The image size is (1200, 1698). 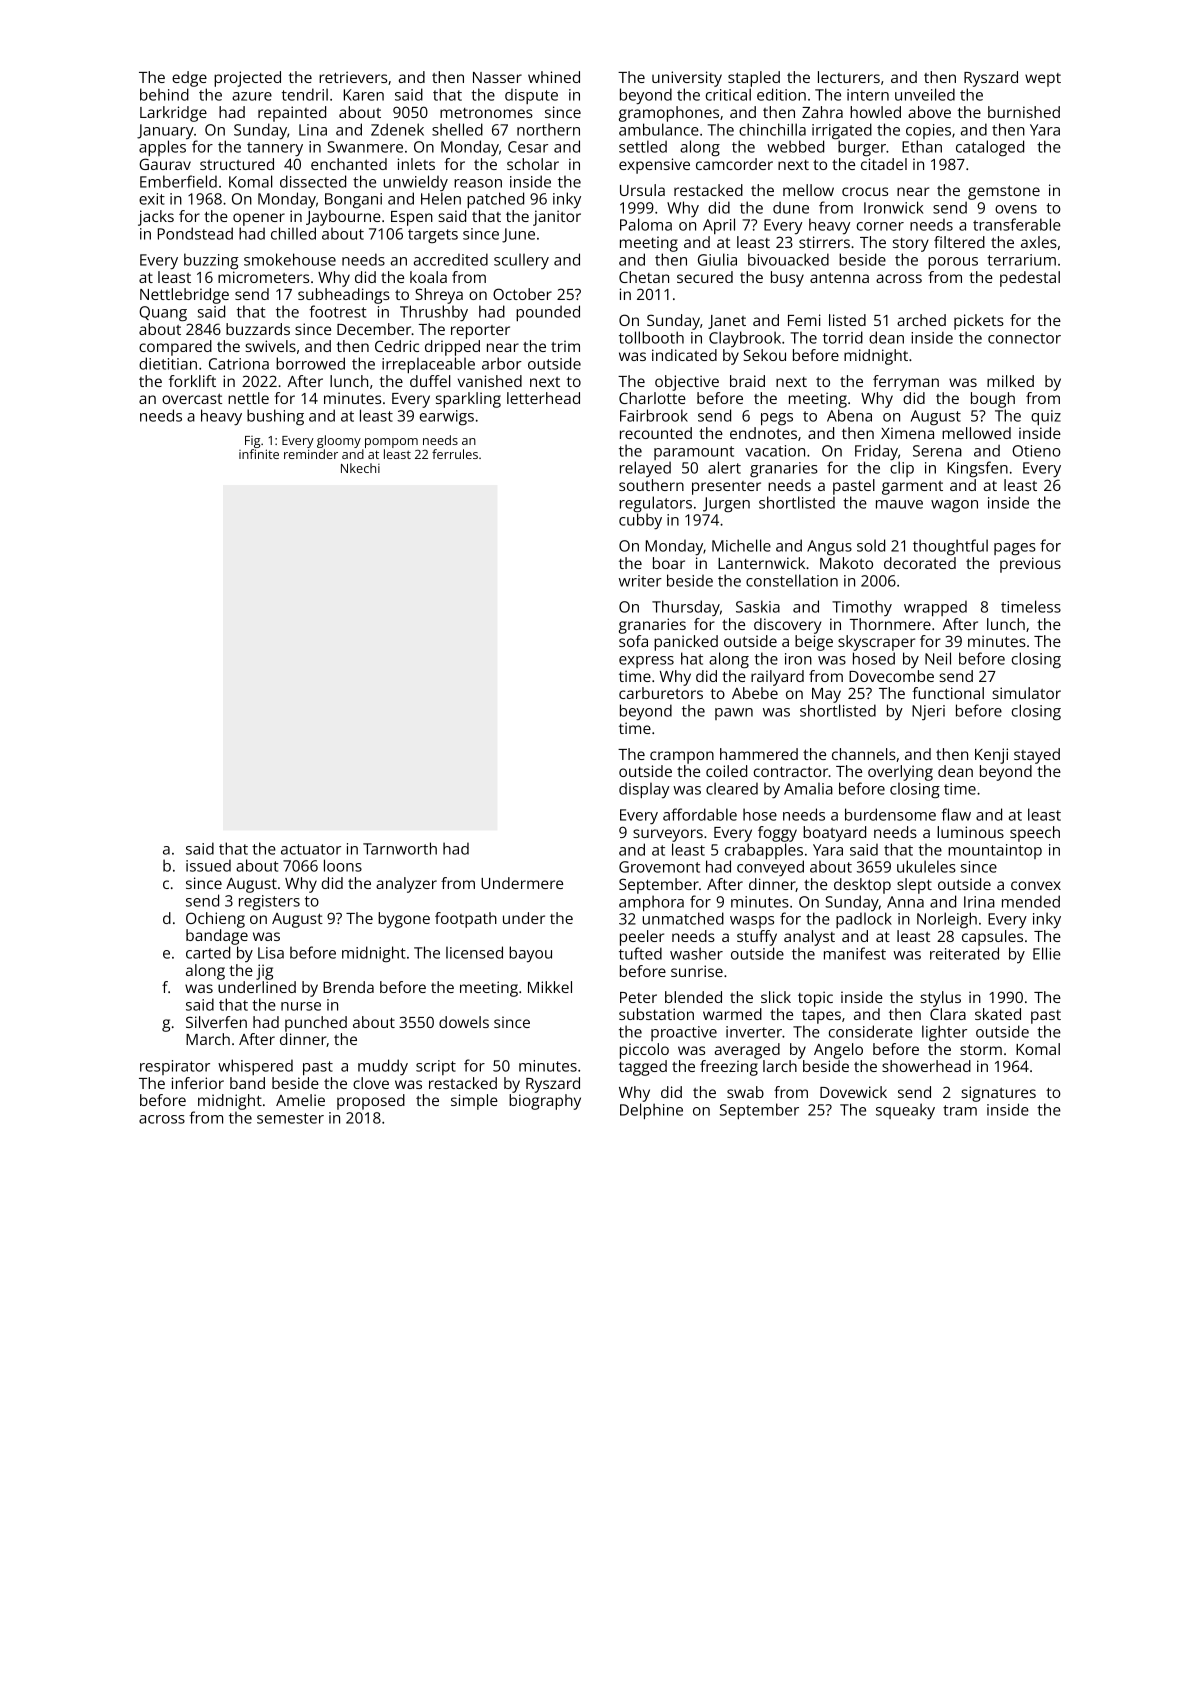 What do you see at coordinates (353, 77) in the page?
I see `retrievers` at bounding box center [353, 77].
